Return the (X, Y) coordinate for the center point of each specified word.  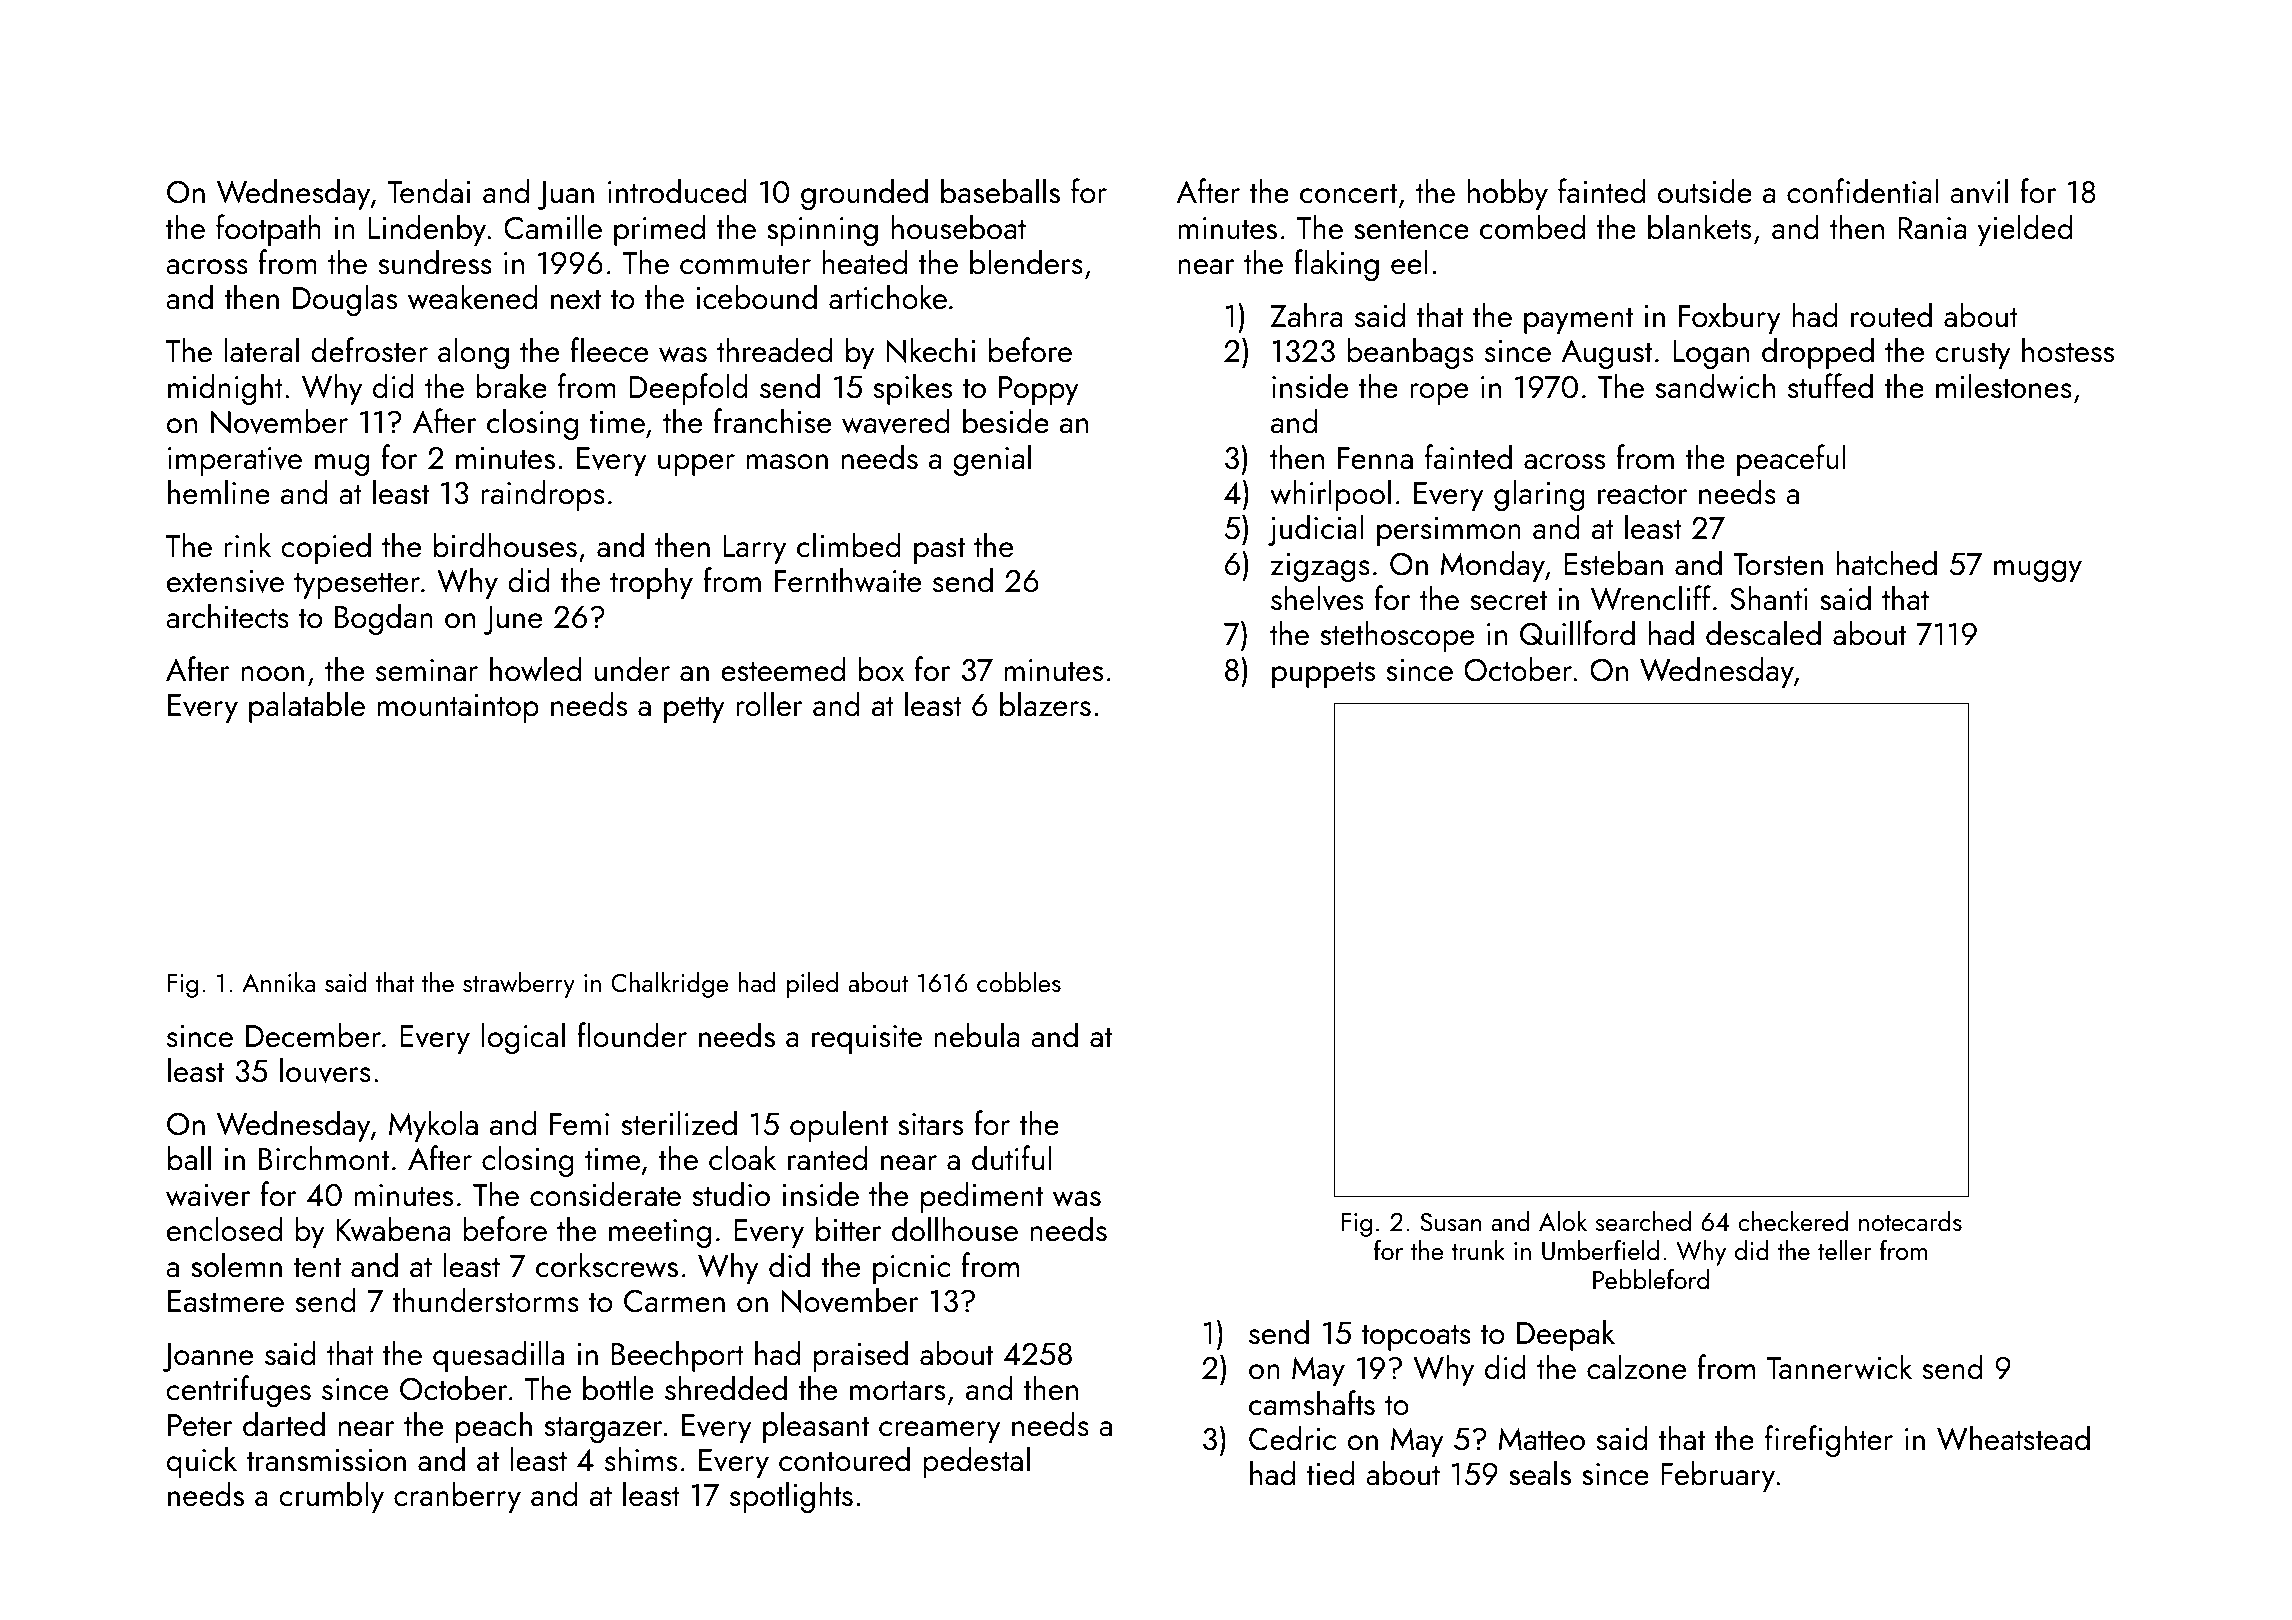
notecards (1910, 1221)
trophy (651, 583)
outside (1705, 191)
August (1606, 354)
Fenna (1375, 458)
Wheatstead (2013, 1438)
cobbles (1019, 982)
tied (1330, 1473)
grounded (864, 194)
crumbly (331, 1497)
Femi (579, 1124)
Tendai (429, 191)
